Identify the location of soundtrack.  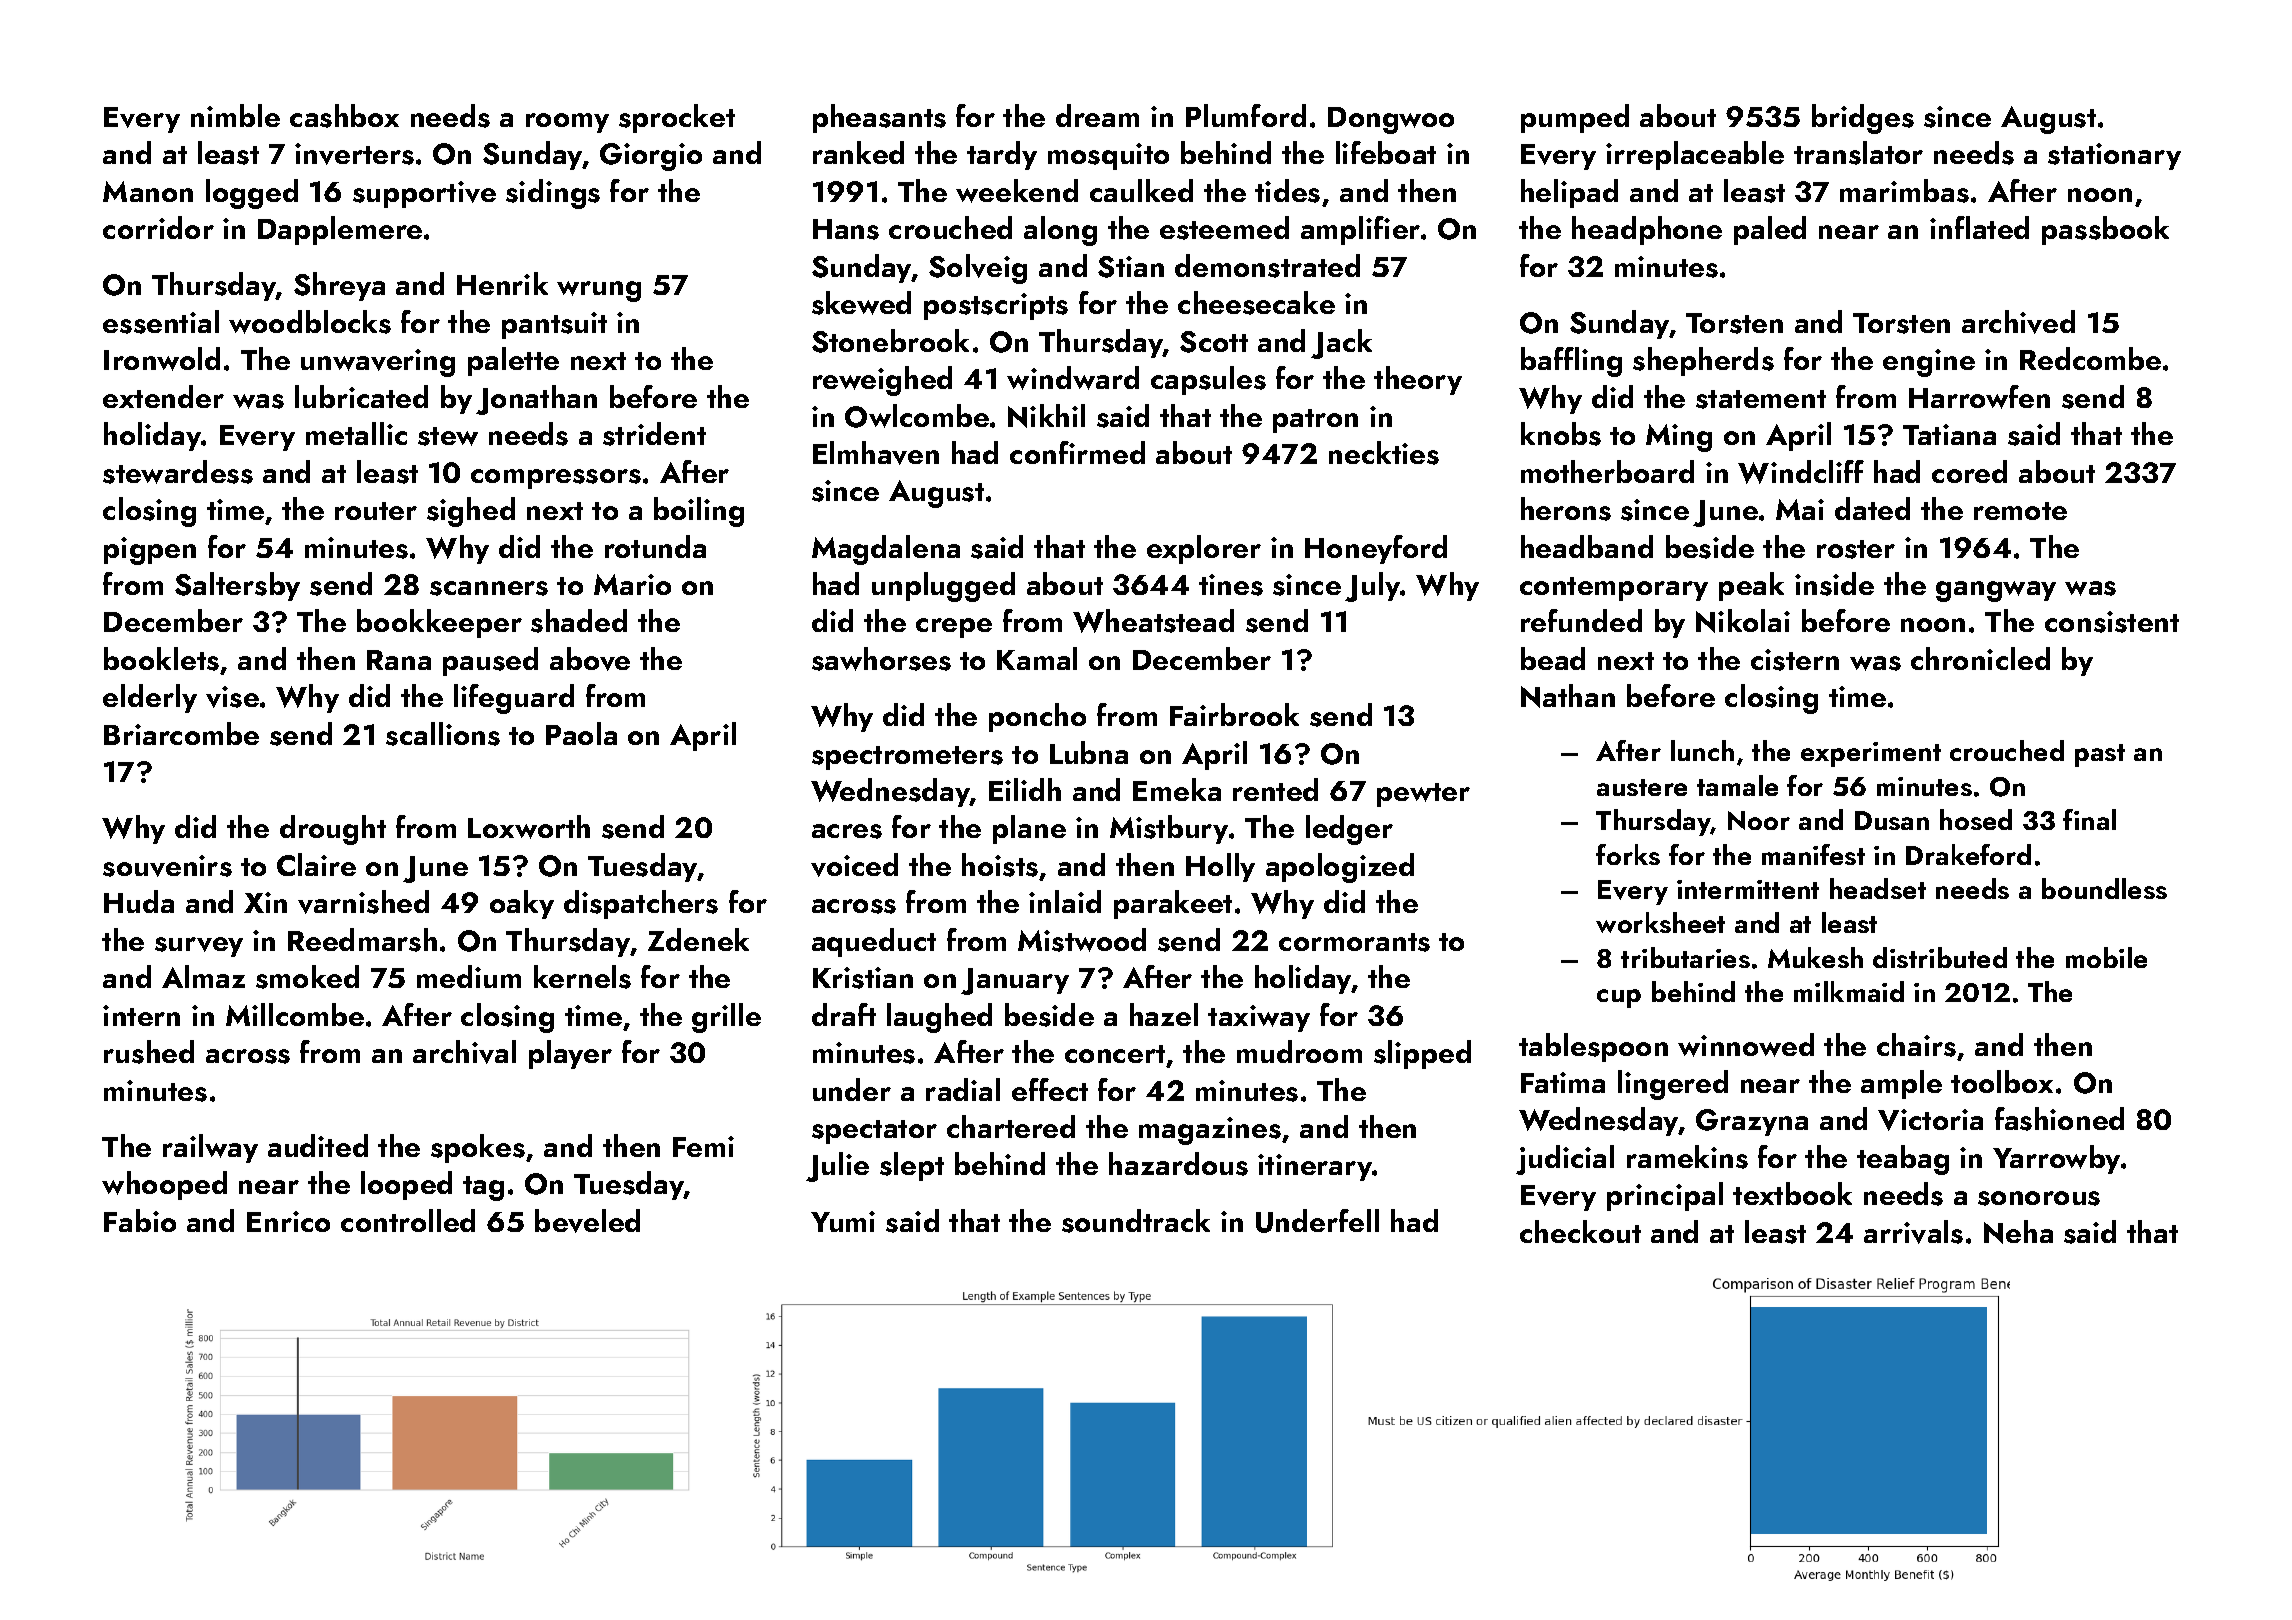
(1136, 1221).
